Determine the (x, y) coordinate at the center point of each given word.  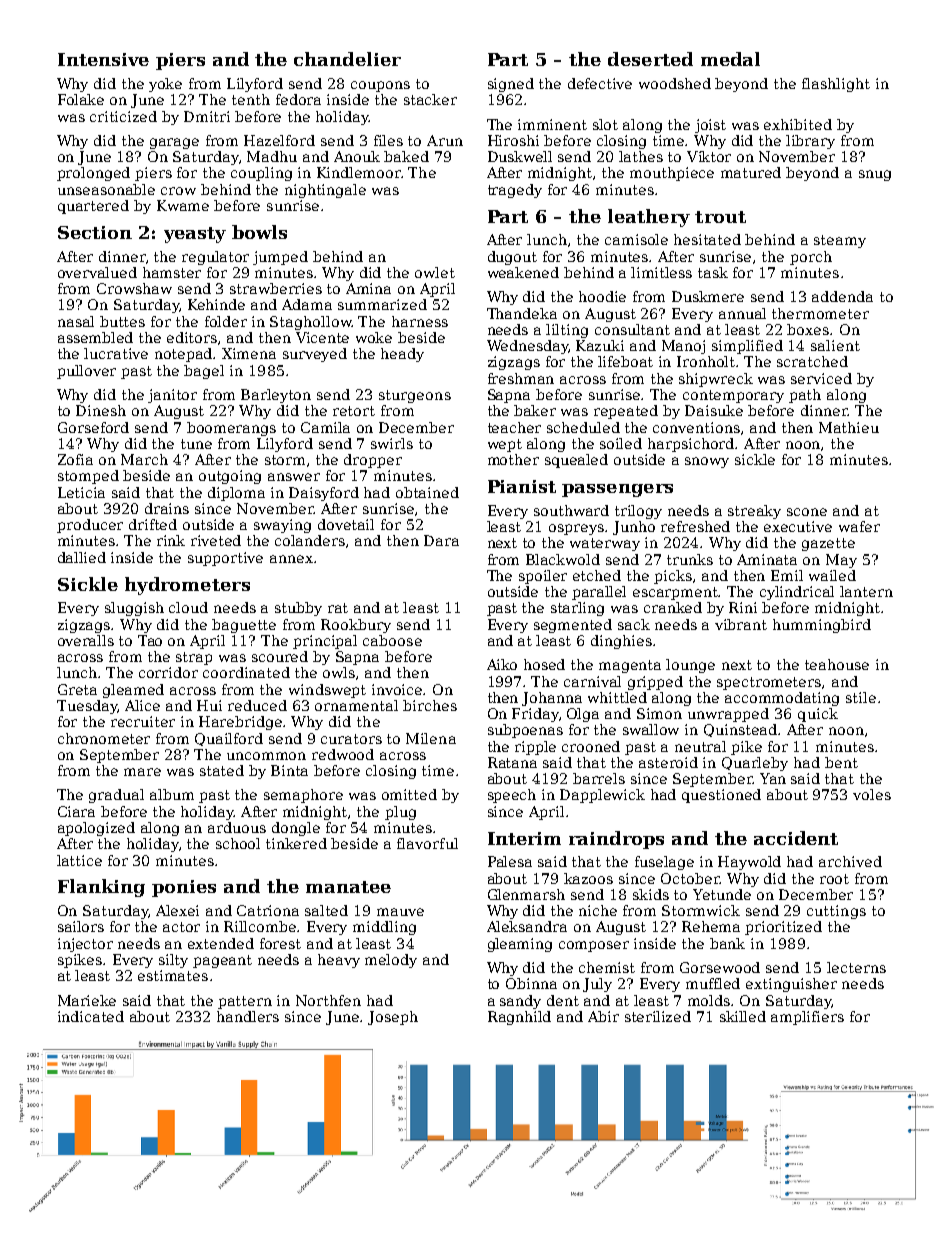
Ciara (76, 811)
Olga (583, 715)
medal (730, 59)
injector (85, 945)
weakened (523, 272)
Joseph (393, 1018)
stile (861, 697)
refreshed (695, 526)
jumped (280, 258)
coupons (380, 86)
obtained (427, 492)
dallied (82, 557)
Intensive (103, 59)
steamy (840, 241)
